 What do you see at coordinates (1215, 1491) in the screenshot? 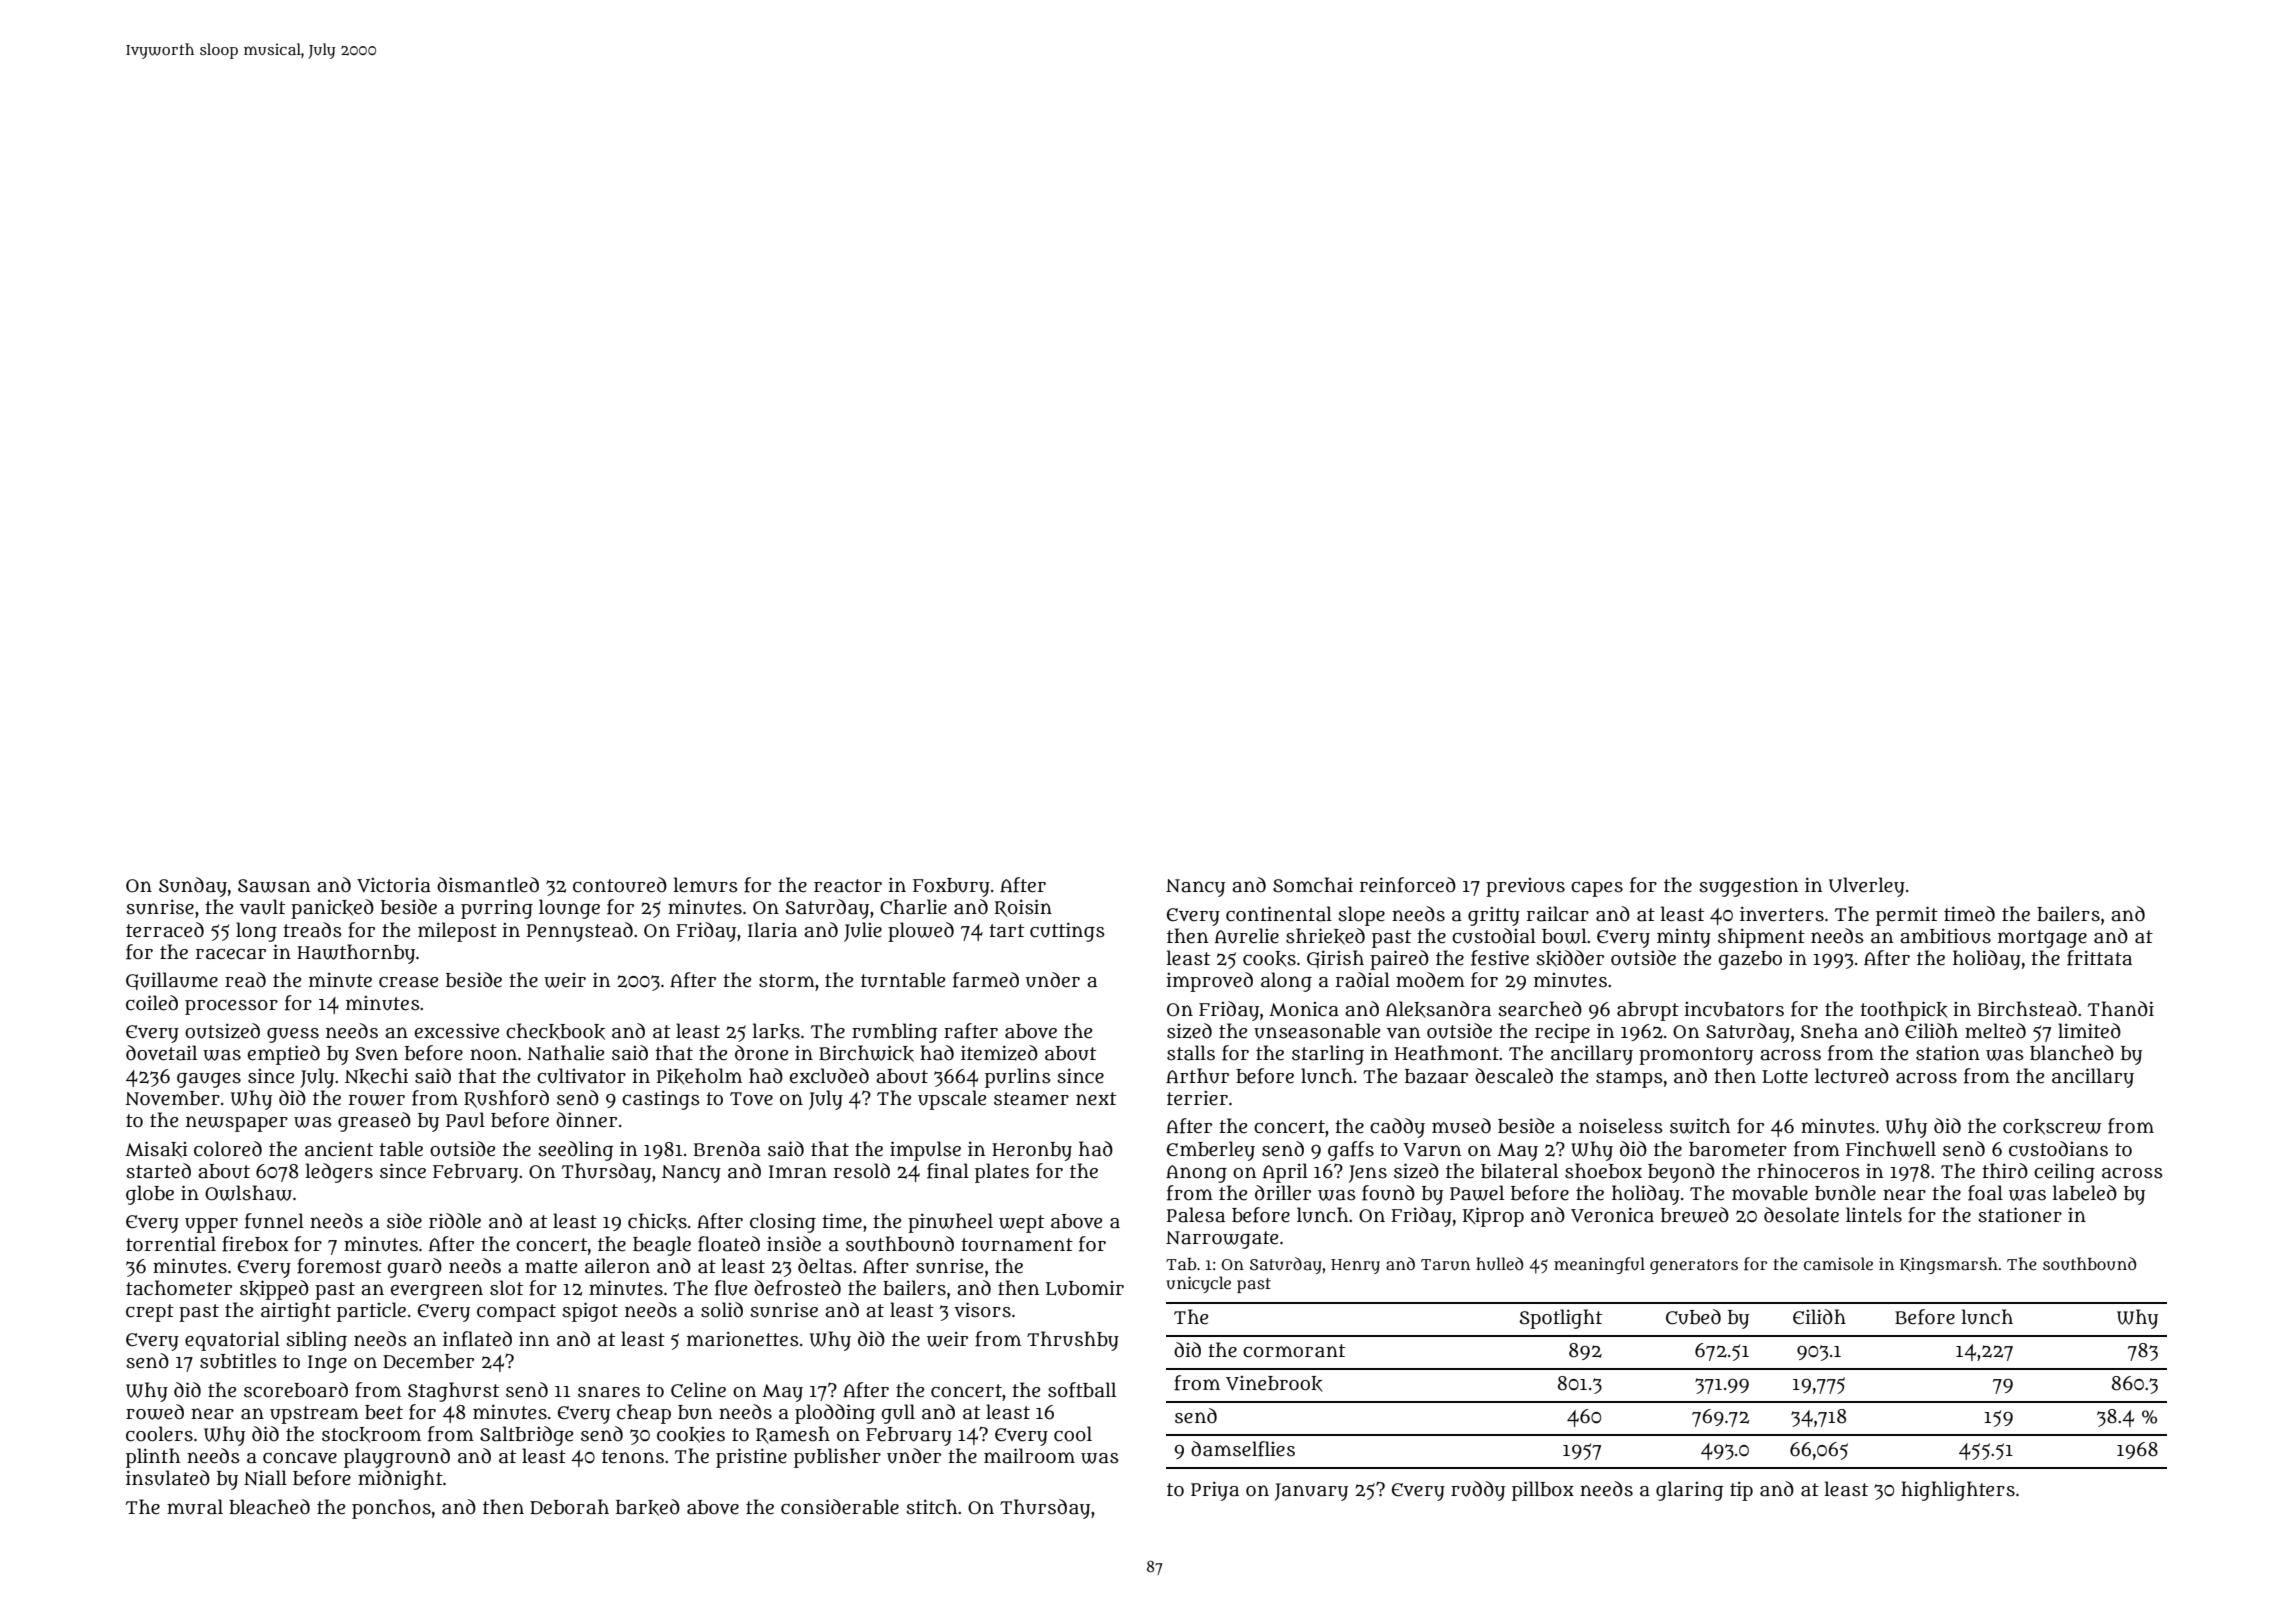
I see `Priya` at bounding box center [1215, 1491].
